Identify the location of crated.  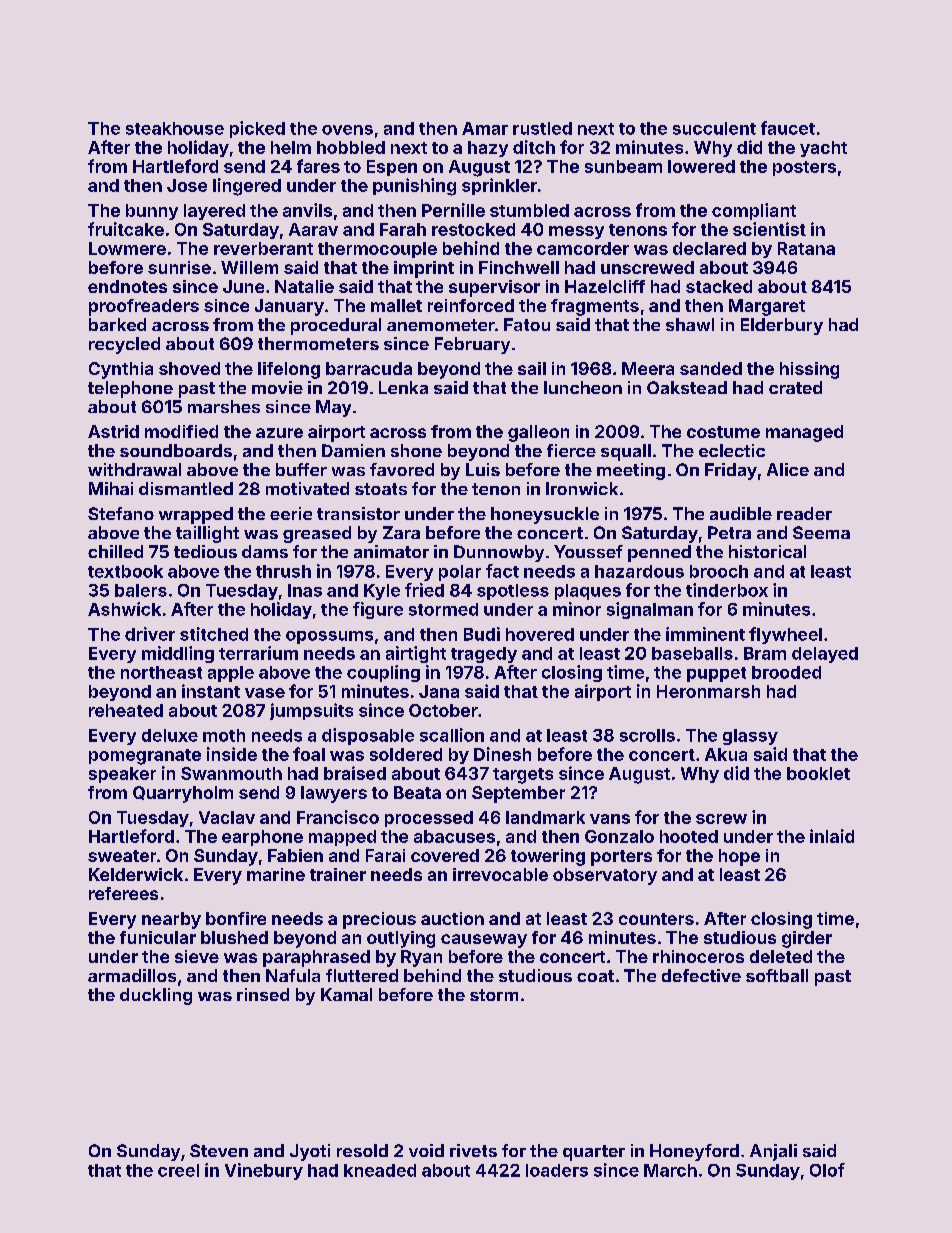
(795, 387).
